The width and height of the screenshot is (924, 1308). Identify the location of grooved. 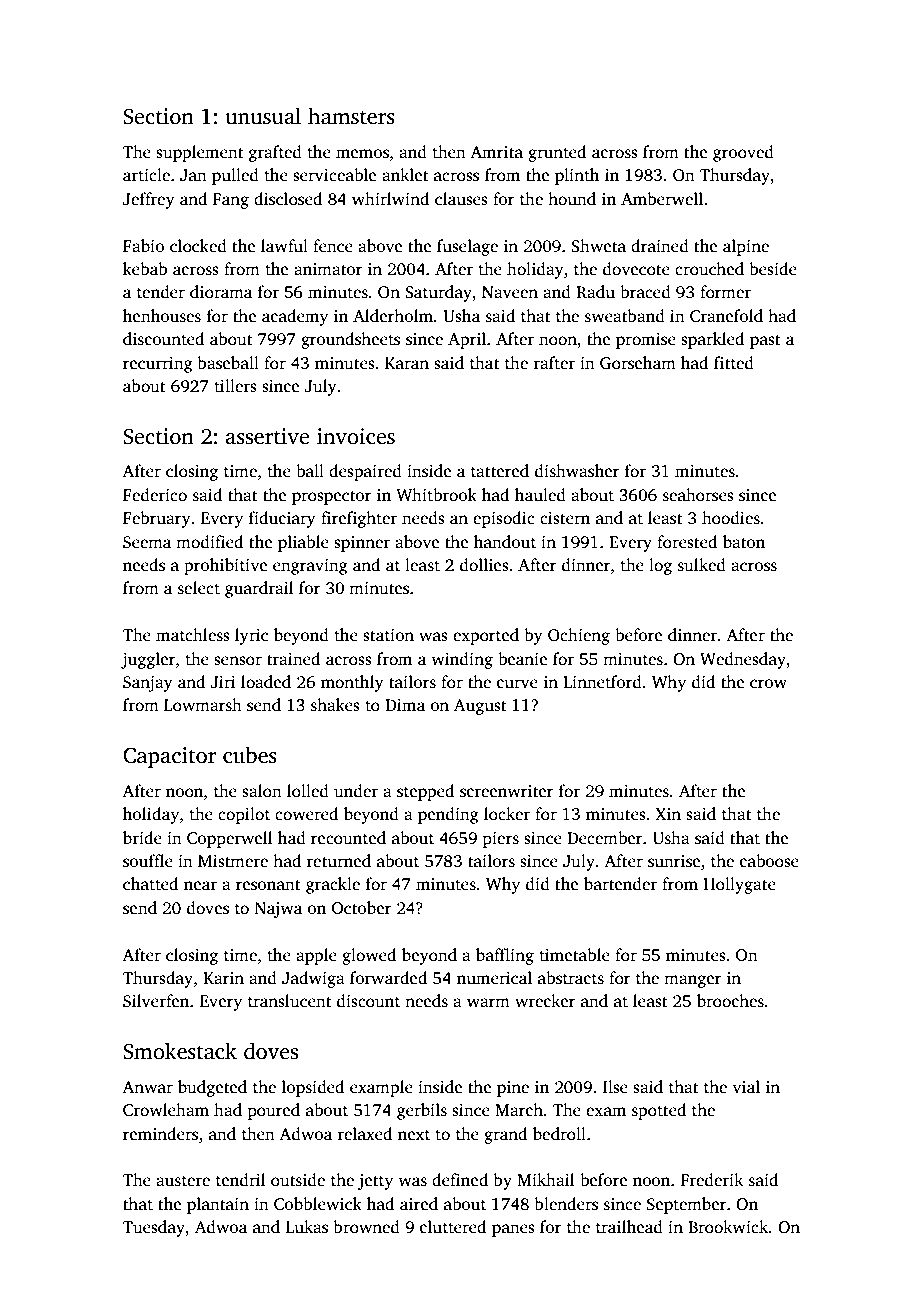
(743, 153).
